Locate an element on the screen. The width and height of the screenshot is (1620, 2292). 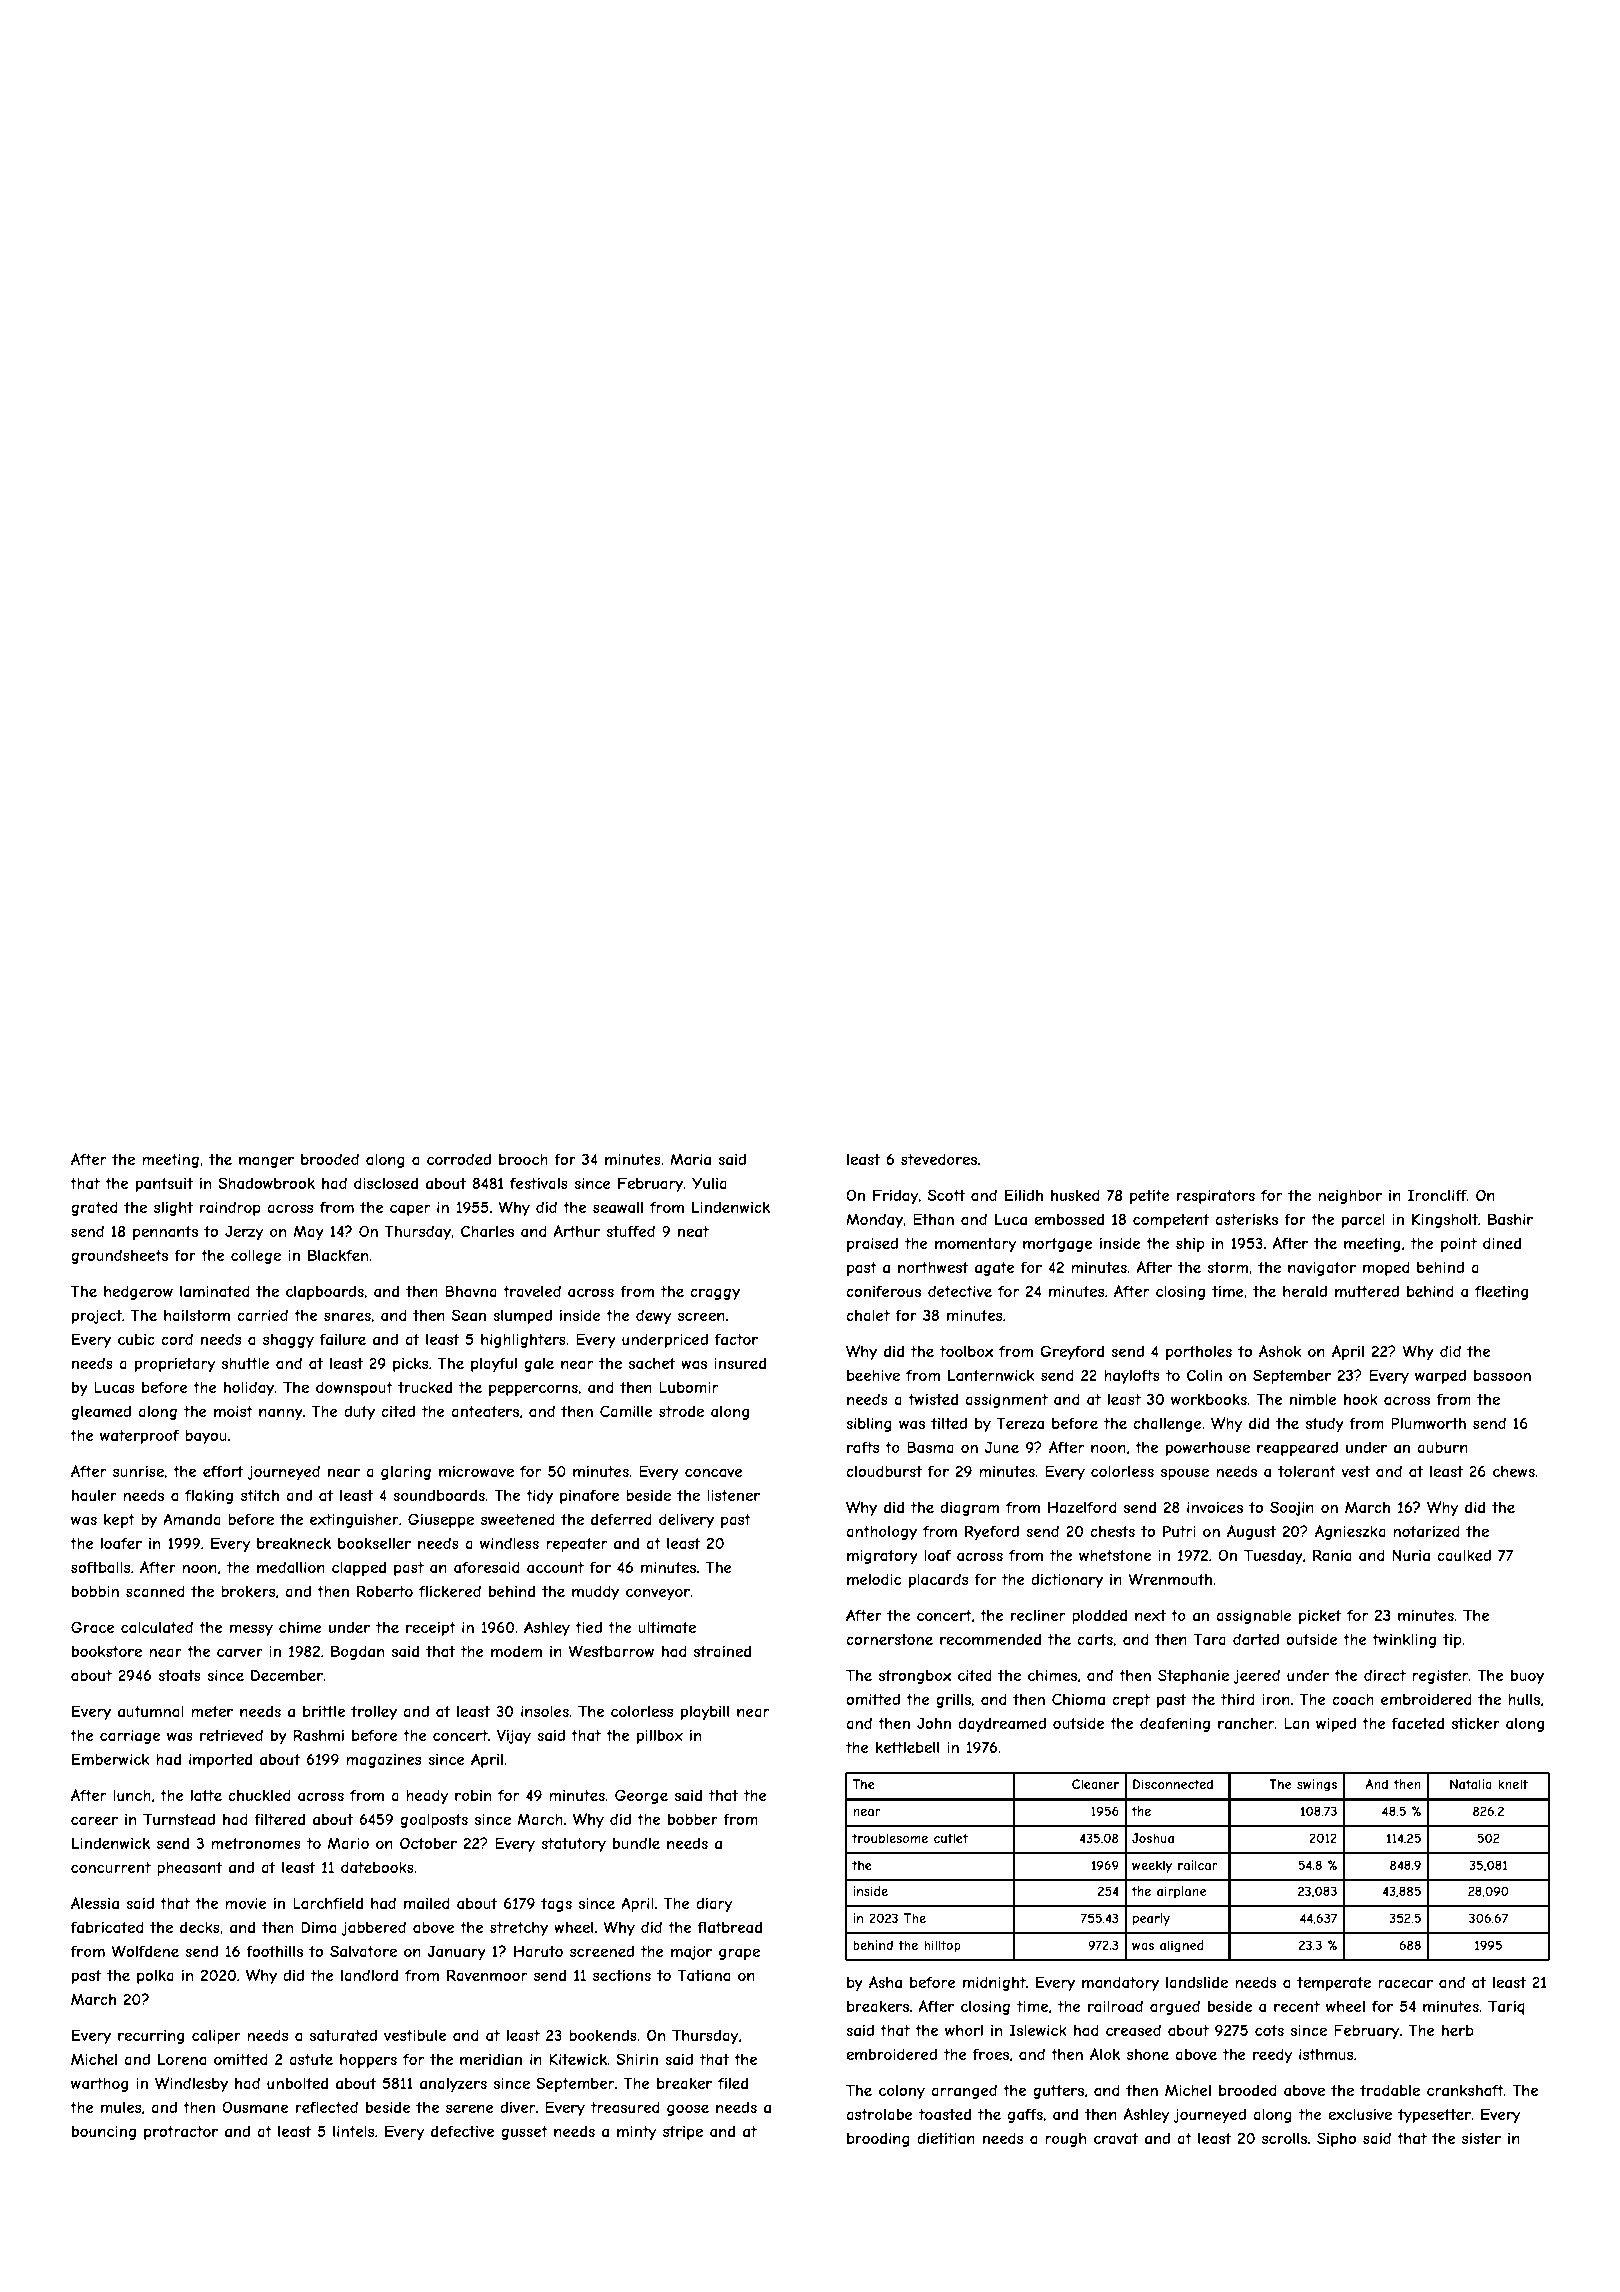
stevedores is located at coordinates (939, 1159).
